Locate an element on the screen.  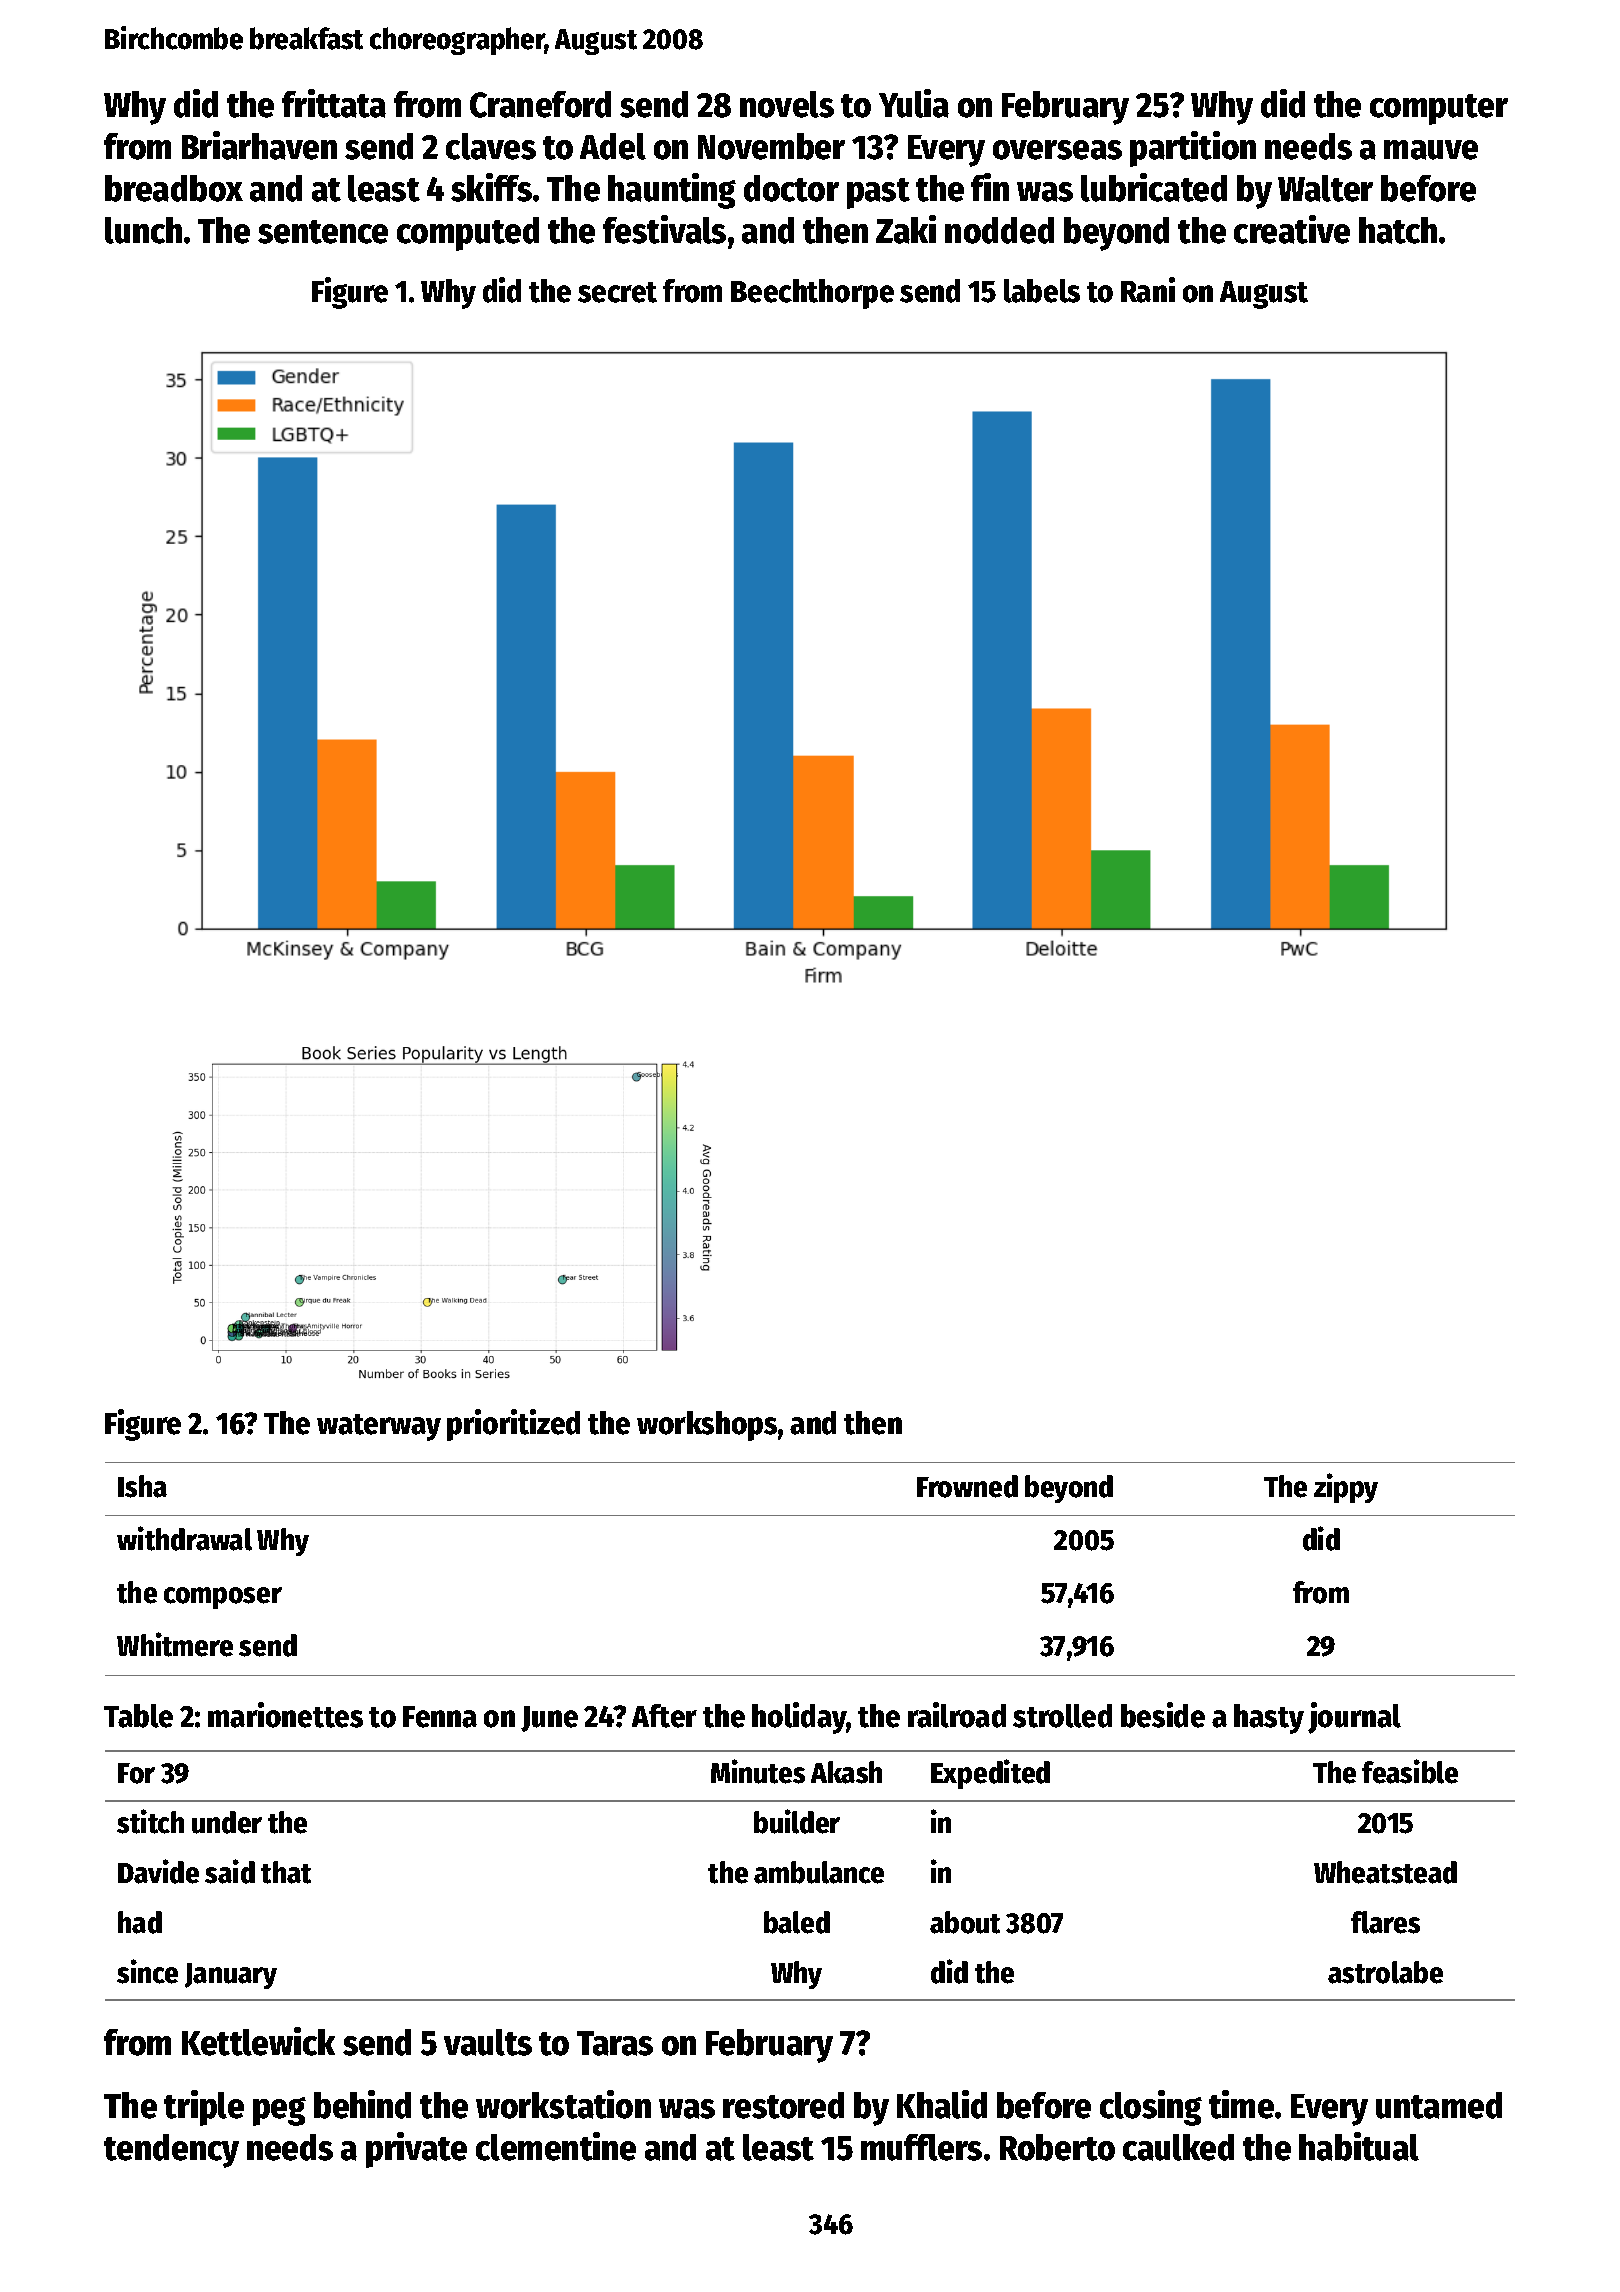
sentence is located at coordinates (323, 232).
